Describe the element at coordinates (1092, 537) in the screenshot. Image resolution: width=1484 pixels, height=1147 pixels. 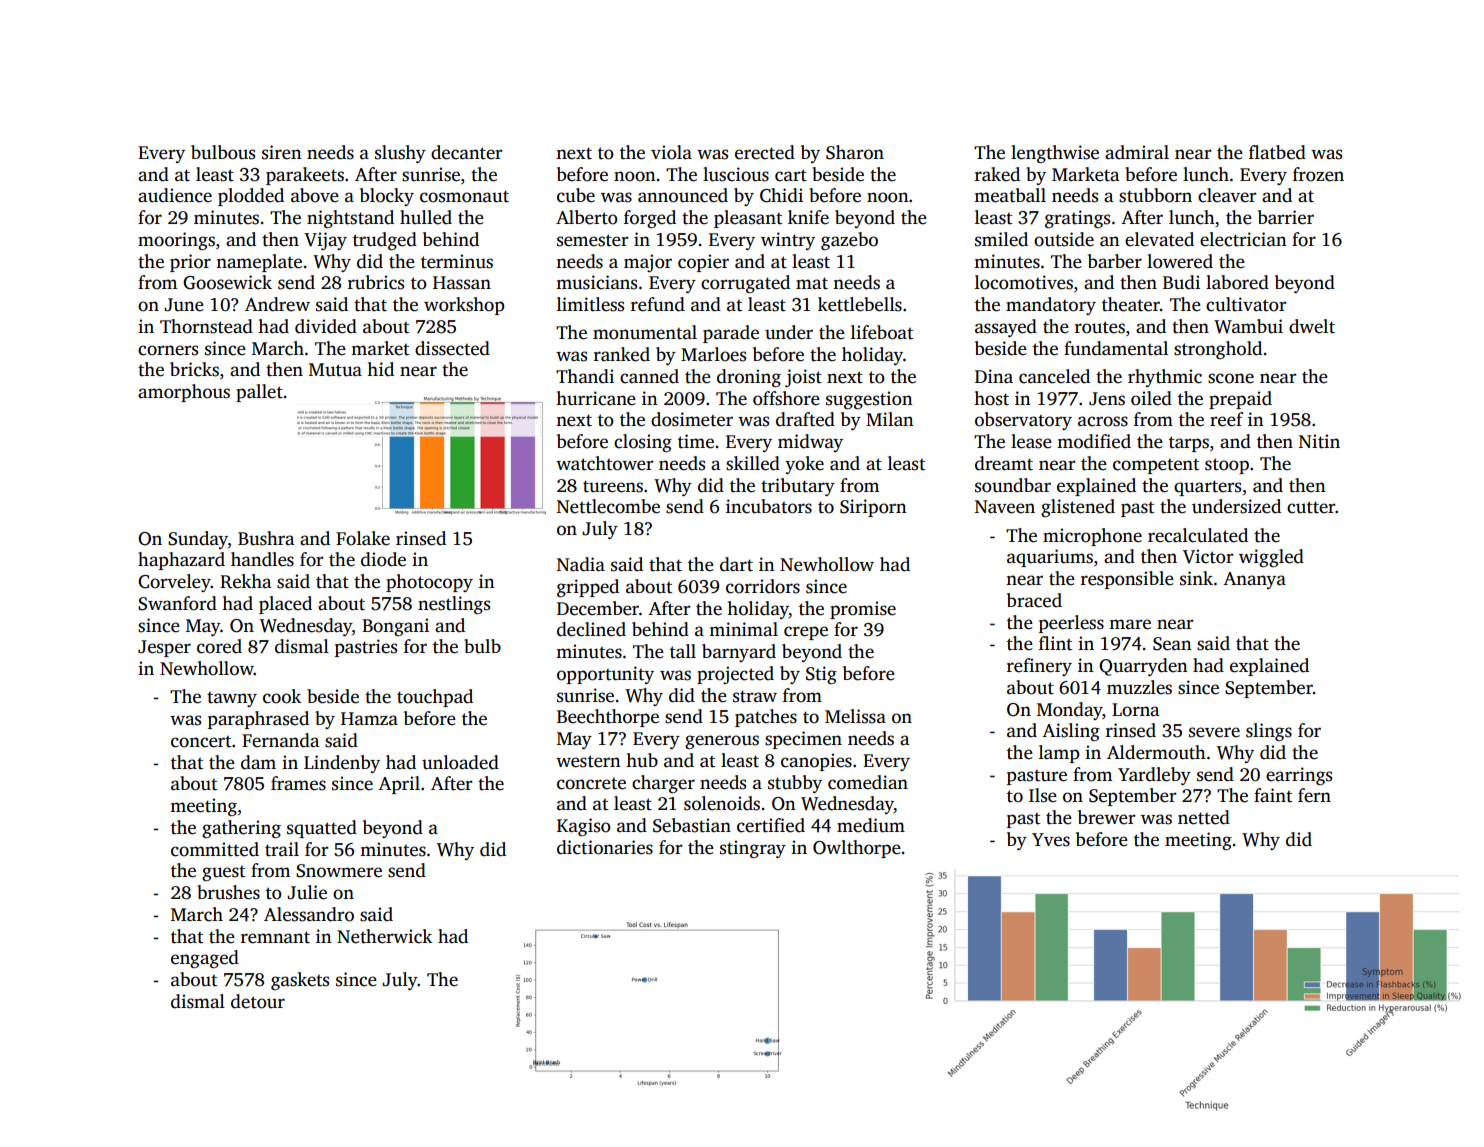
I see `microphone` at that location.
